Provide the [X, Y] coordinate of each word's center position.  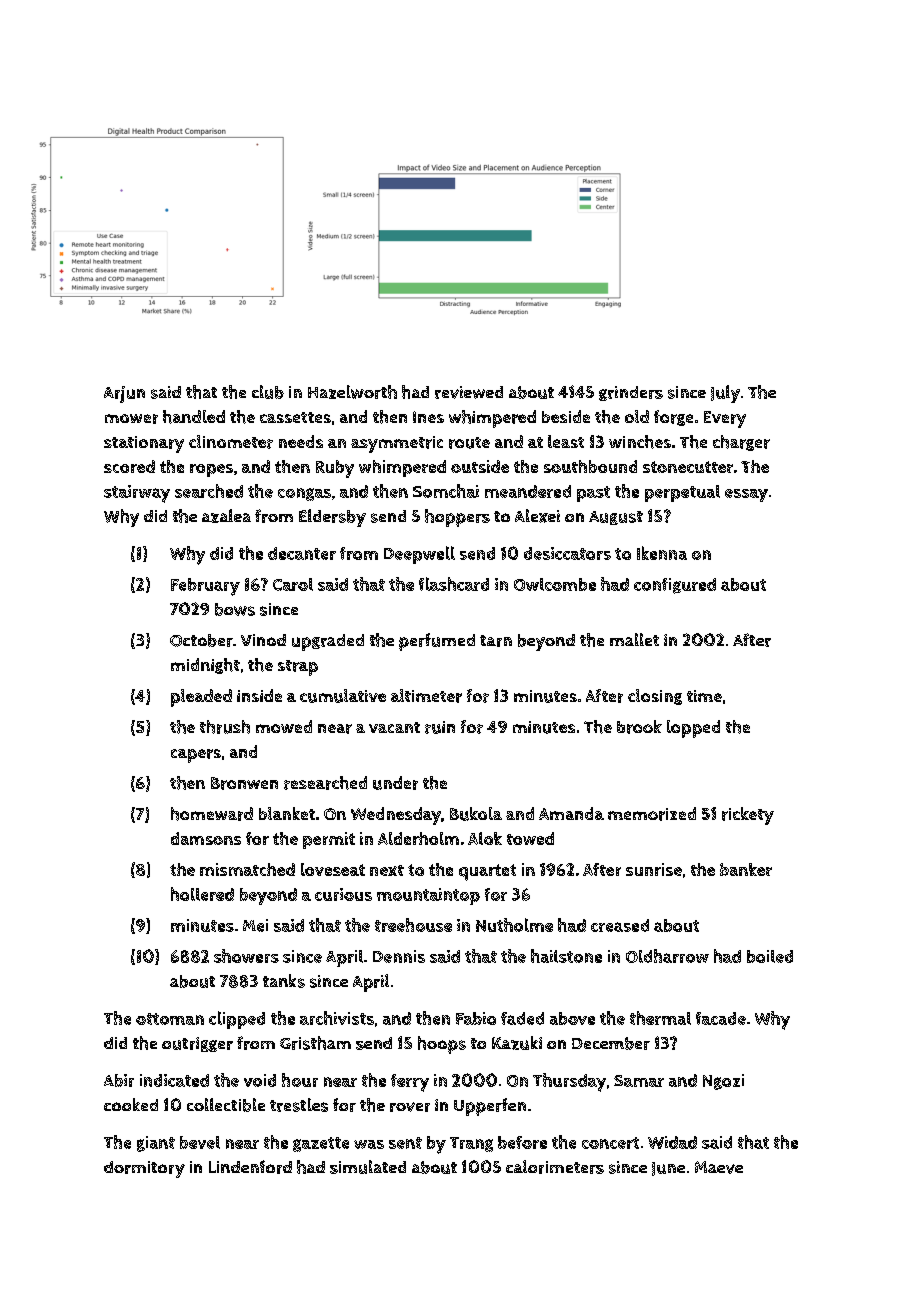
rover [410, 1107]
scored [129, 466]
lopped [693, 729]
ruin [440, 727]
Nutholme [514, 925]
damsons [206, 838]
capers [196, 756]
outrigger [197, 1044]
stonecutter [688, 467]
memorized [652, 814]
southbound [590, 466]
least [566, 441]
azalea [226, 516]
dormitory [144, 1169]
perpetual [682, 493]
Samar [639, 1081]
